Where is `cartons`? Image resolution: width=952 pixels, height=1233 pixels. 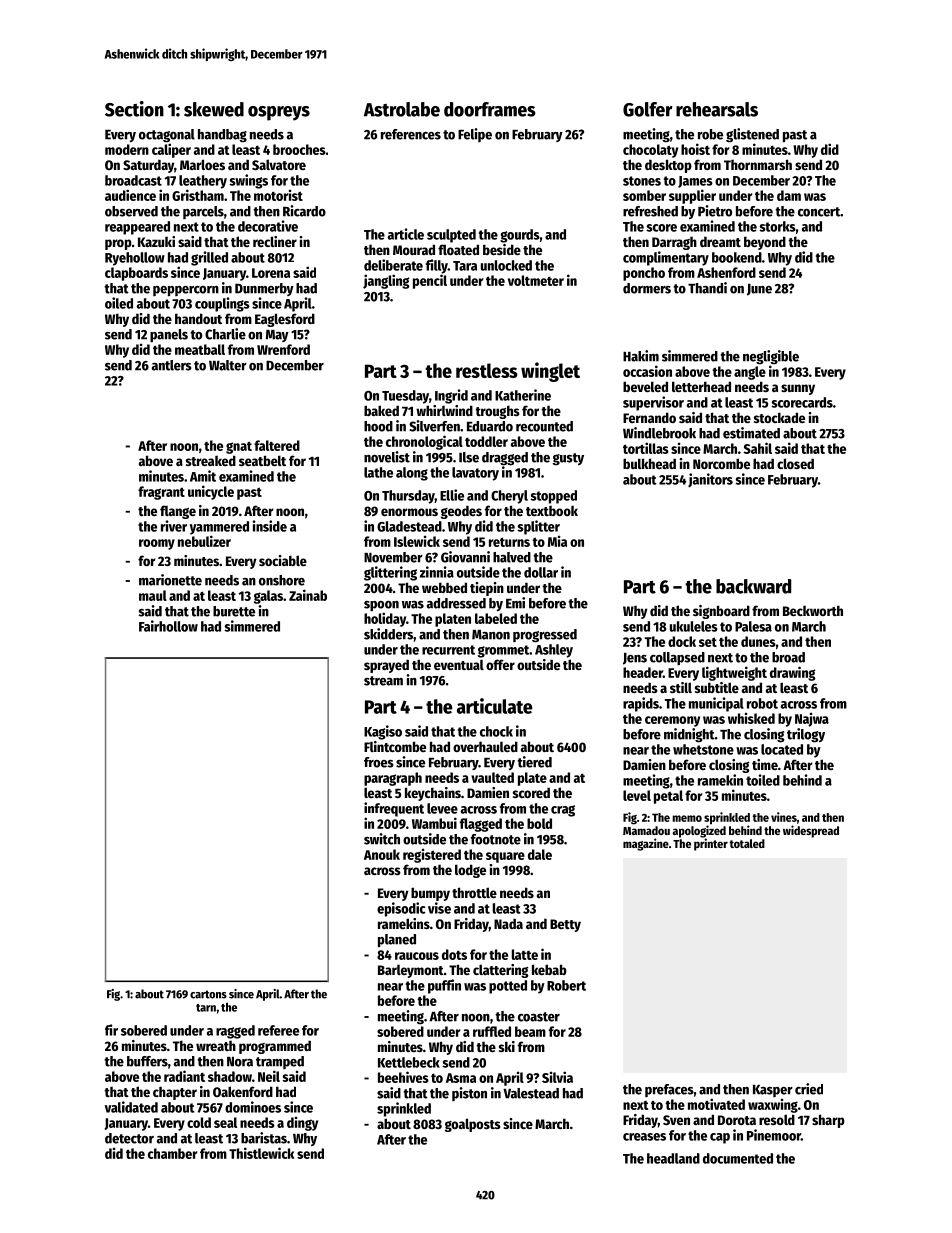
cartons is located at coordinates (208, 994).
